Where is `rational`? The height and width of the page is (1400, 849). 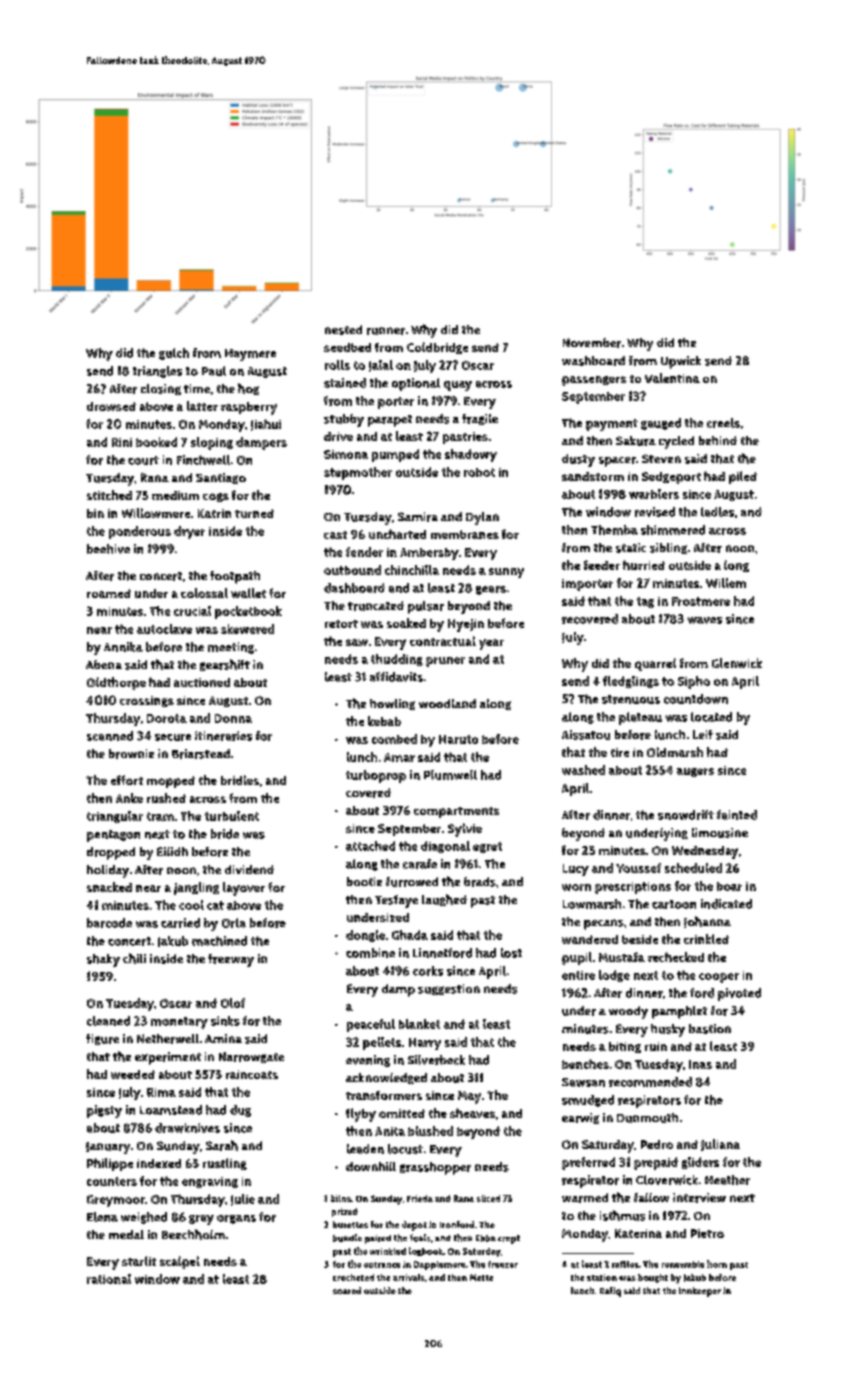
rational is located at coordinates (109, 1279).
